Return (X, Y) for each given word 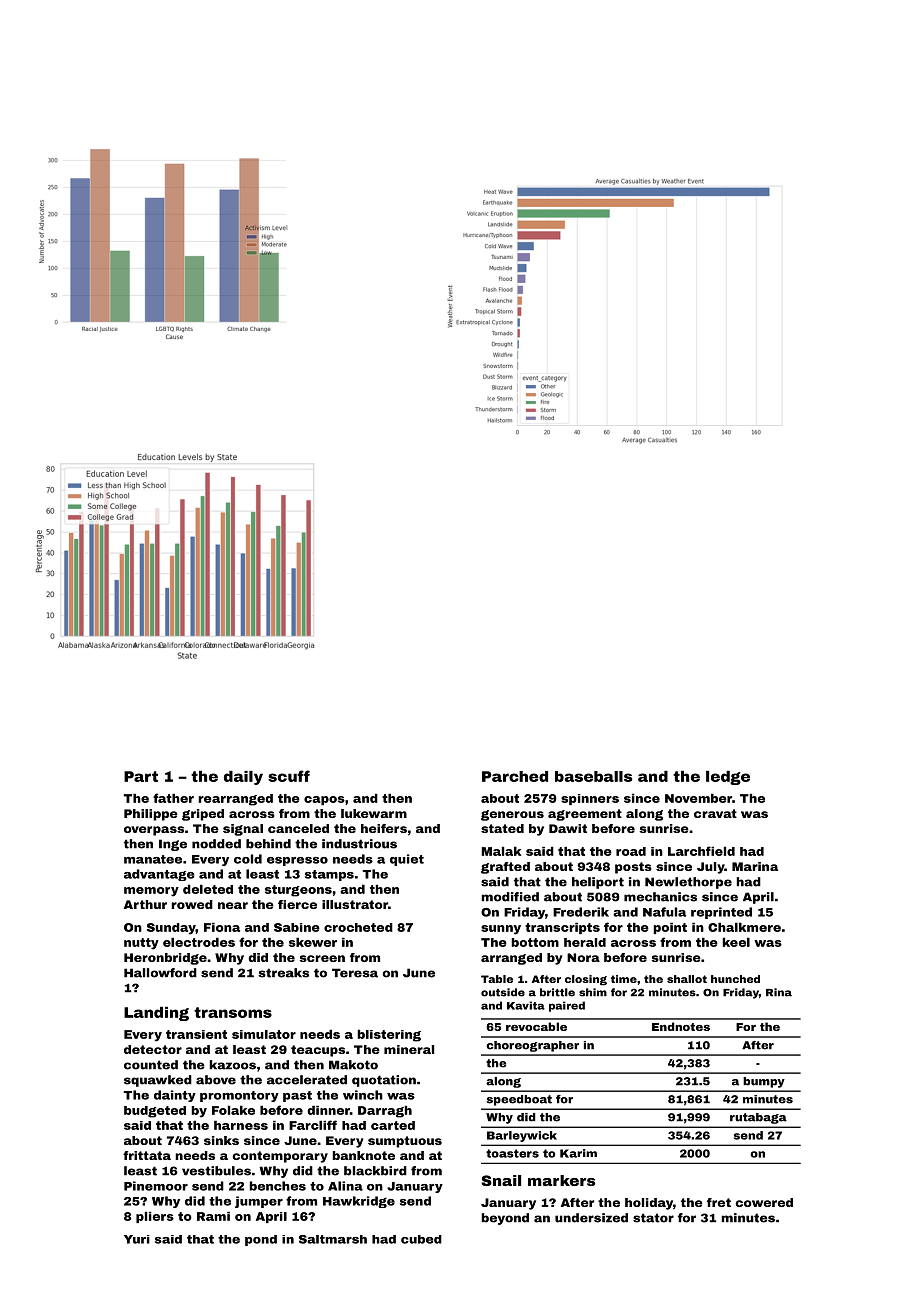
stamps (329, 875)
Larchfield (701, 851)
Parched (515, 776)
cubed (421, 1239)
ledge (728, 778)
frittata (147, 1155)
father (173, 798)
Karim (578, 1153)
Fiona (222, 927)
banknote (363, 1155)
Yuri (137, 1239)
